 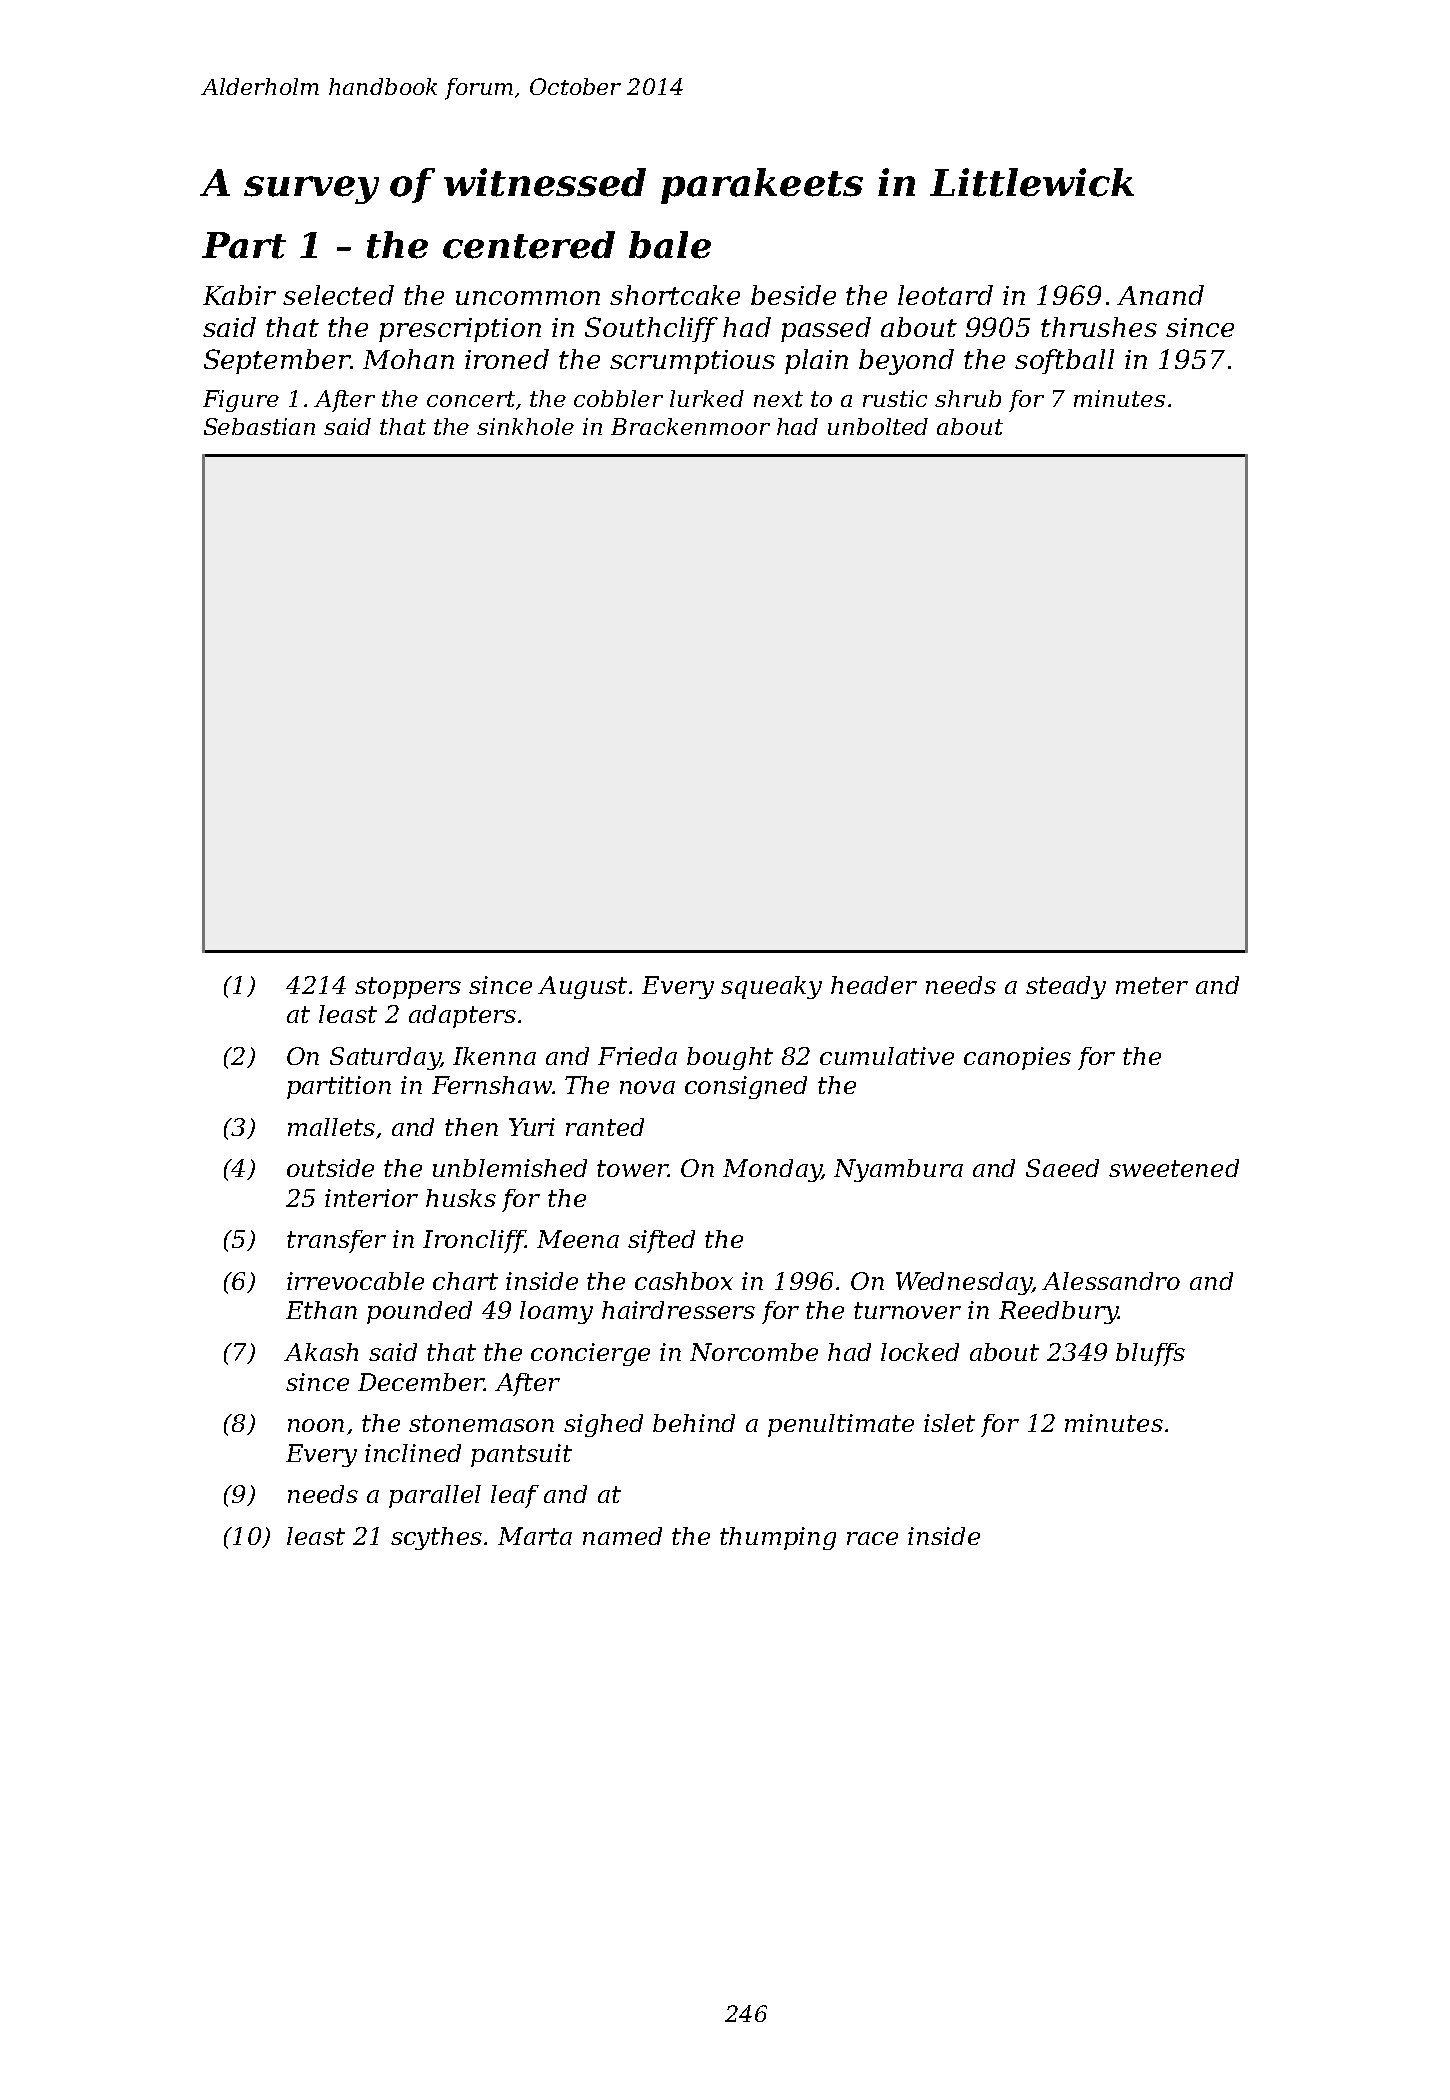 What do you see at coordinates (793, 295) in the screenshot?
I see `beside` at bounding box center [793, 295].
